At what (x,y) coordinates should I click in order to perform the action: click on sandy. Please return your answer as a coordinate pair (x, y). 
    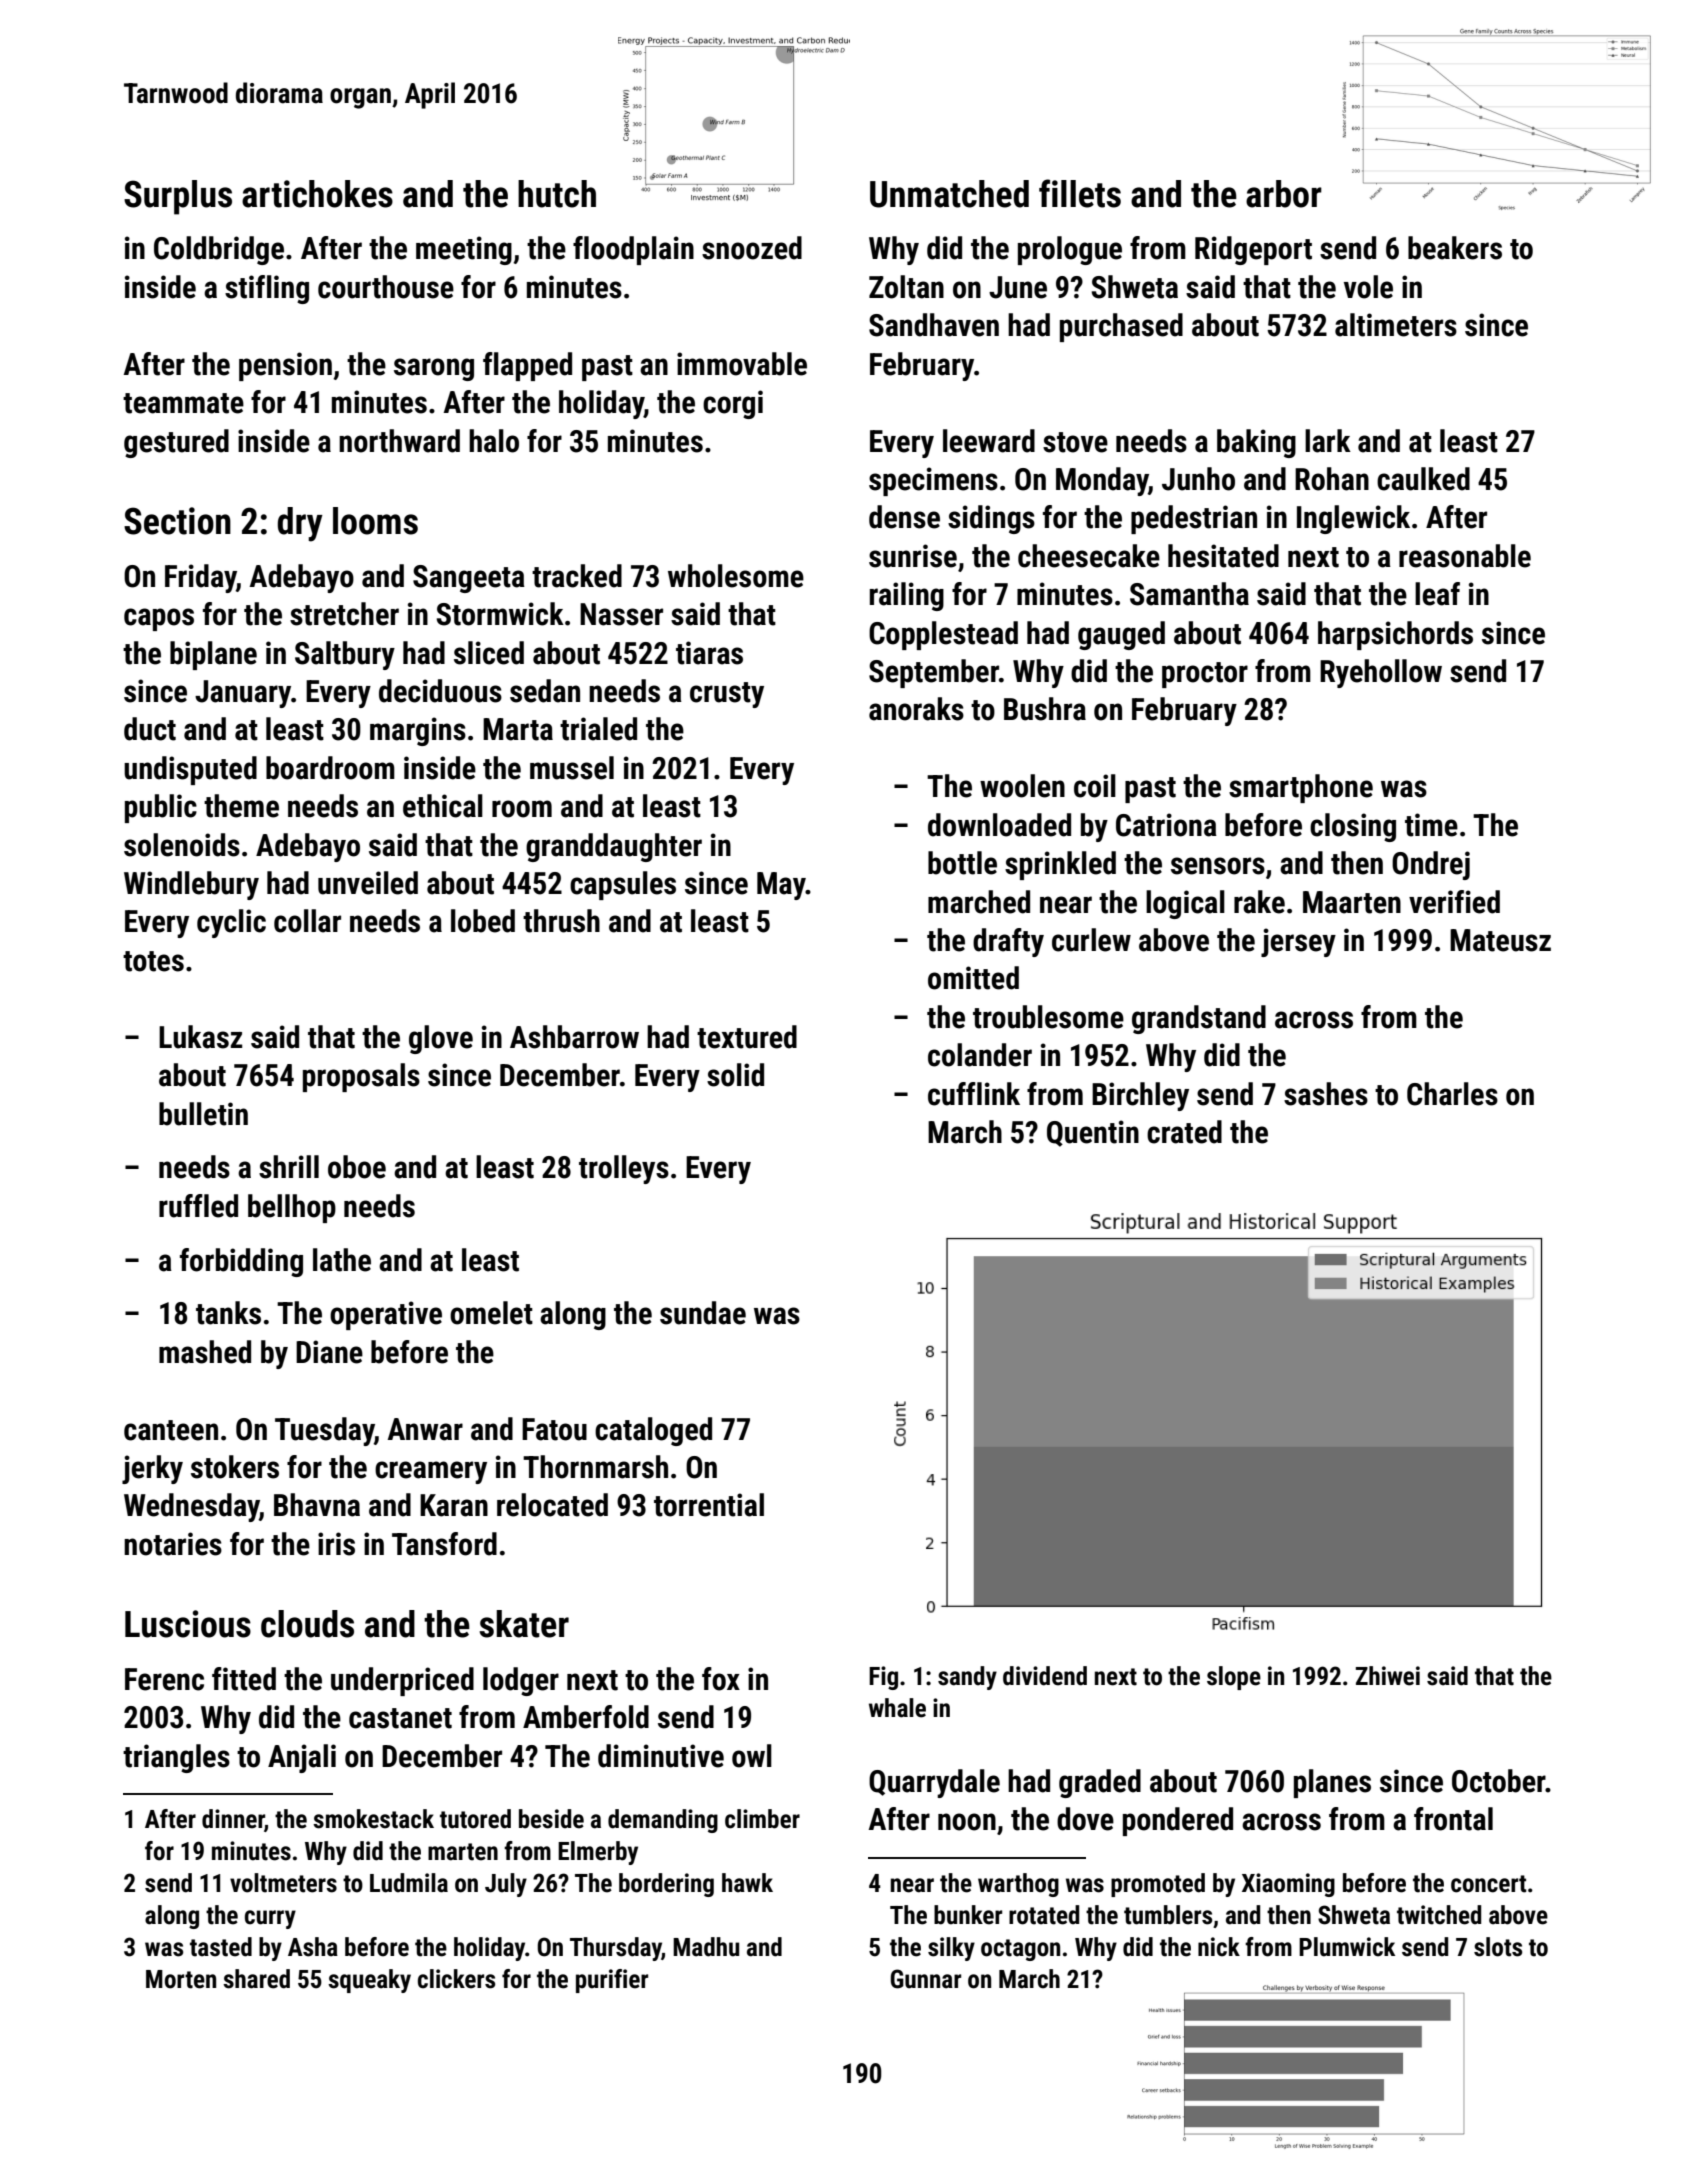
    Looking at the image, I should click on (967, 1678).
